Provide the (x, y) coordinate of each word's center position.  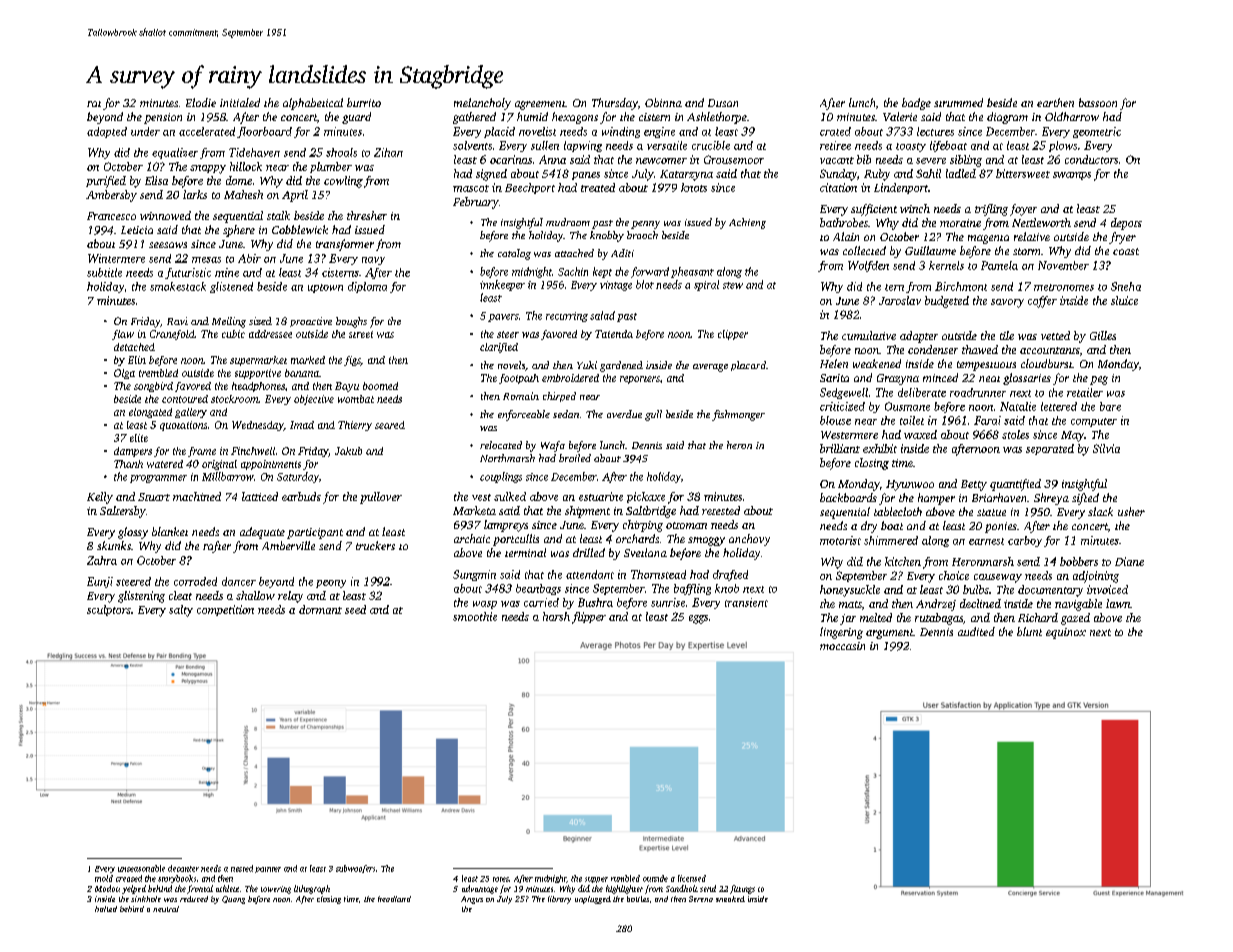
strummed (958, 102)
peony (331, 584)
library (559, 900)
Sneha (1126, 286)
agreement (540, 105)
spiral (706, 285)
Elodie (201, 102)
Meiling (229, 322)
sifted (1085, 499)
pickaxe (646, 497)
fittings (742, 889)
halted (106, 909)
